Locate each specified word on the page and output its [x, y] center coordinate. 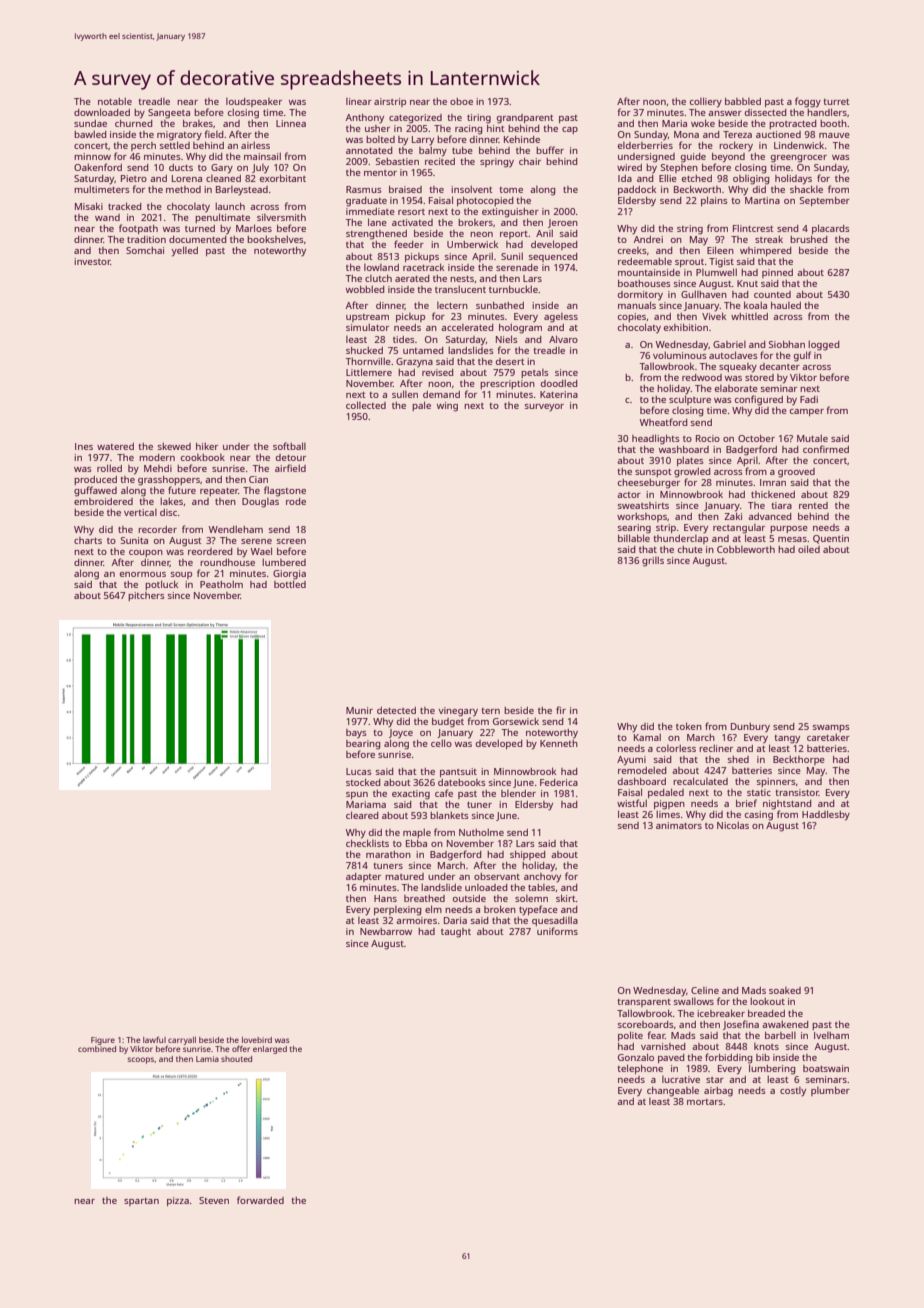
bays [356, 733]
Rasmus [364, 189]
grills [653, 561]
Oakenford [98, 167]
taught [456, 933]
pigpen [669, 805]
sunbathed [500, 305]
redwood [702, 377]
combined [97, 1049]
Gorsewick [516, 721]
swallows [694, 1001]
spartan [141, 1202]
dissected [765, 112]
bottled [290, 584]
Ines [84, 446]
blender [518, 793]
